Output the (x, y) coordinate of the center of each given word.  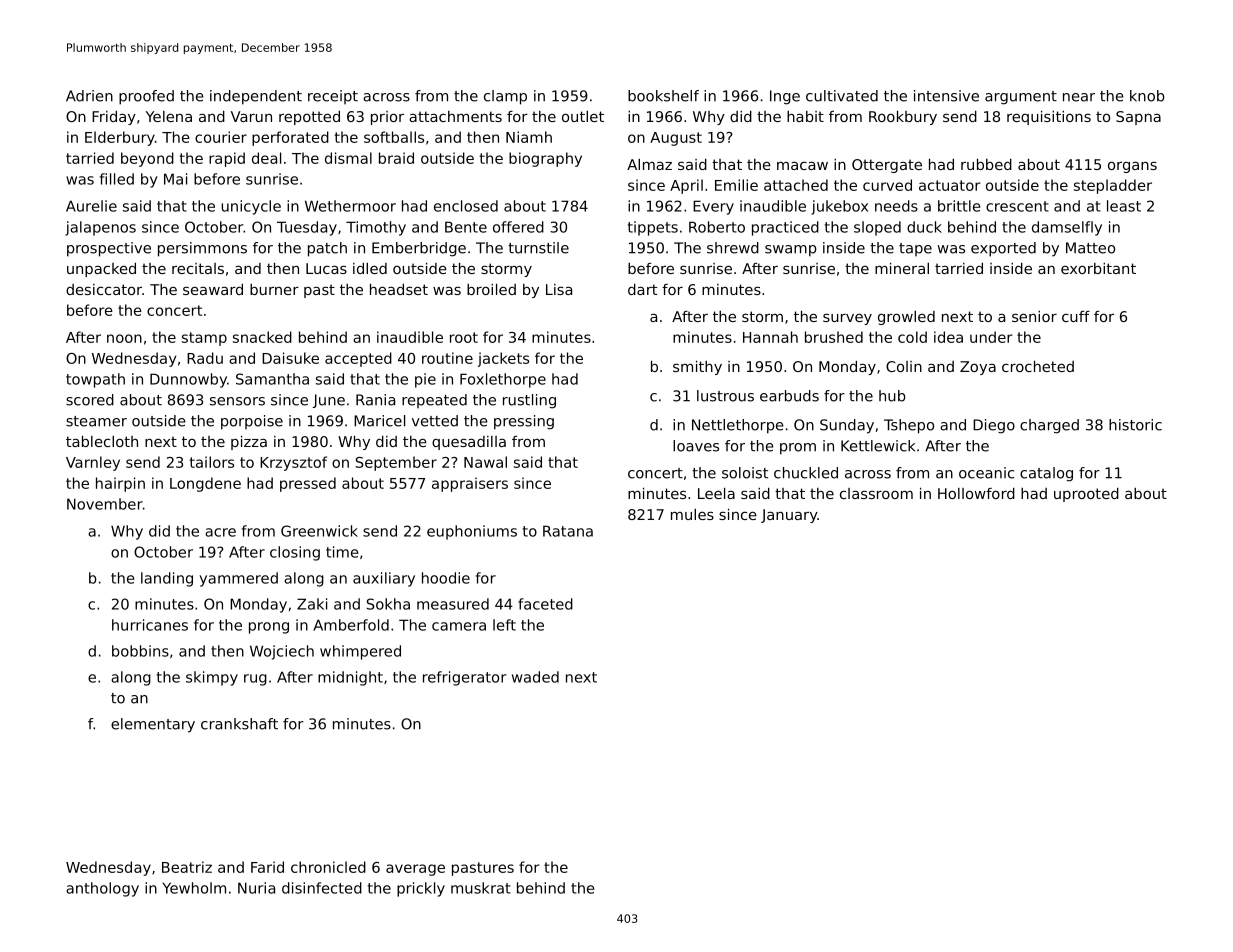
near (1079, 97)
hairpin (120, 484)
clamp (505, 97)
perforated (290, 138)
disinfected (322, 888)
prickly (421, 889)
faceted (545, 604)
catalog (1046, 474)
